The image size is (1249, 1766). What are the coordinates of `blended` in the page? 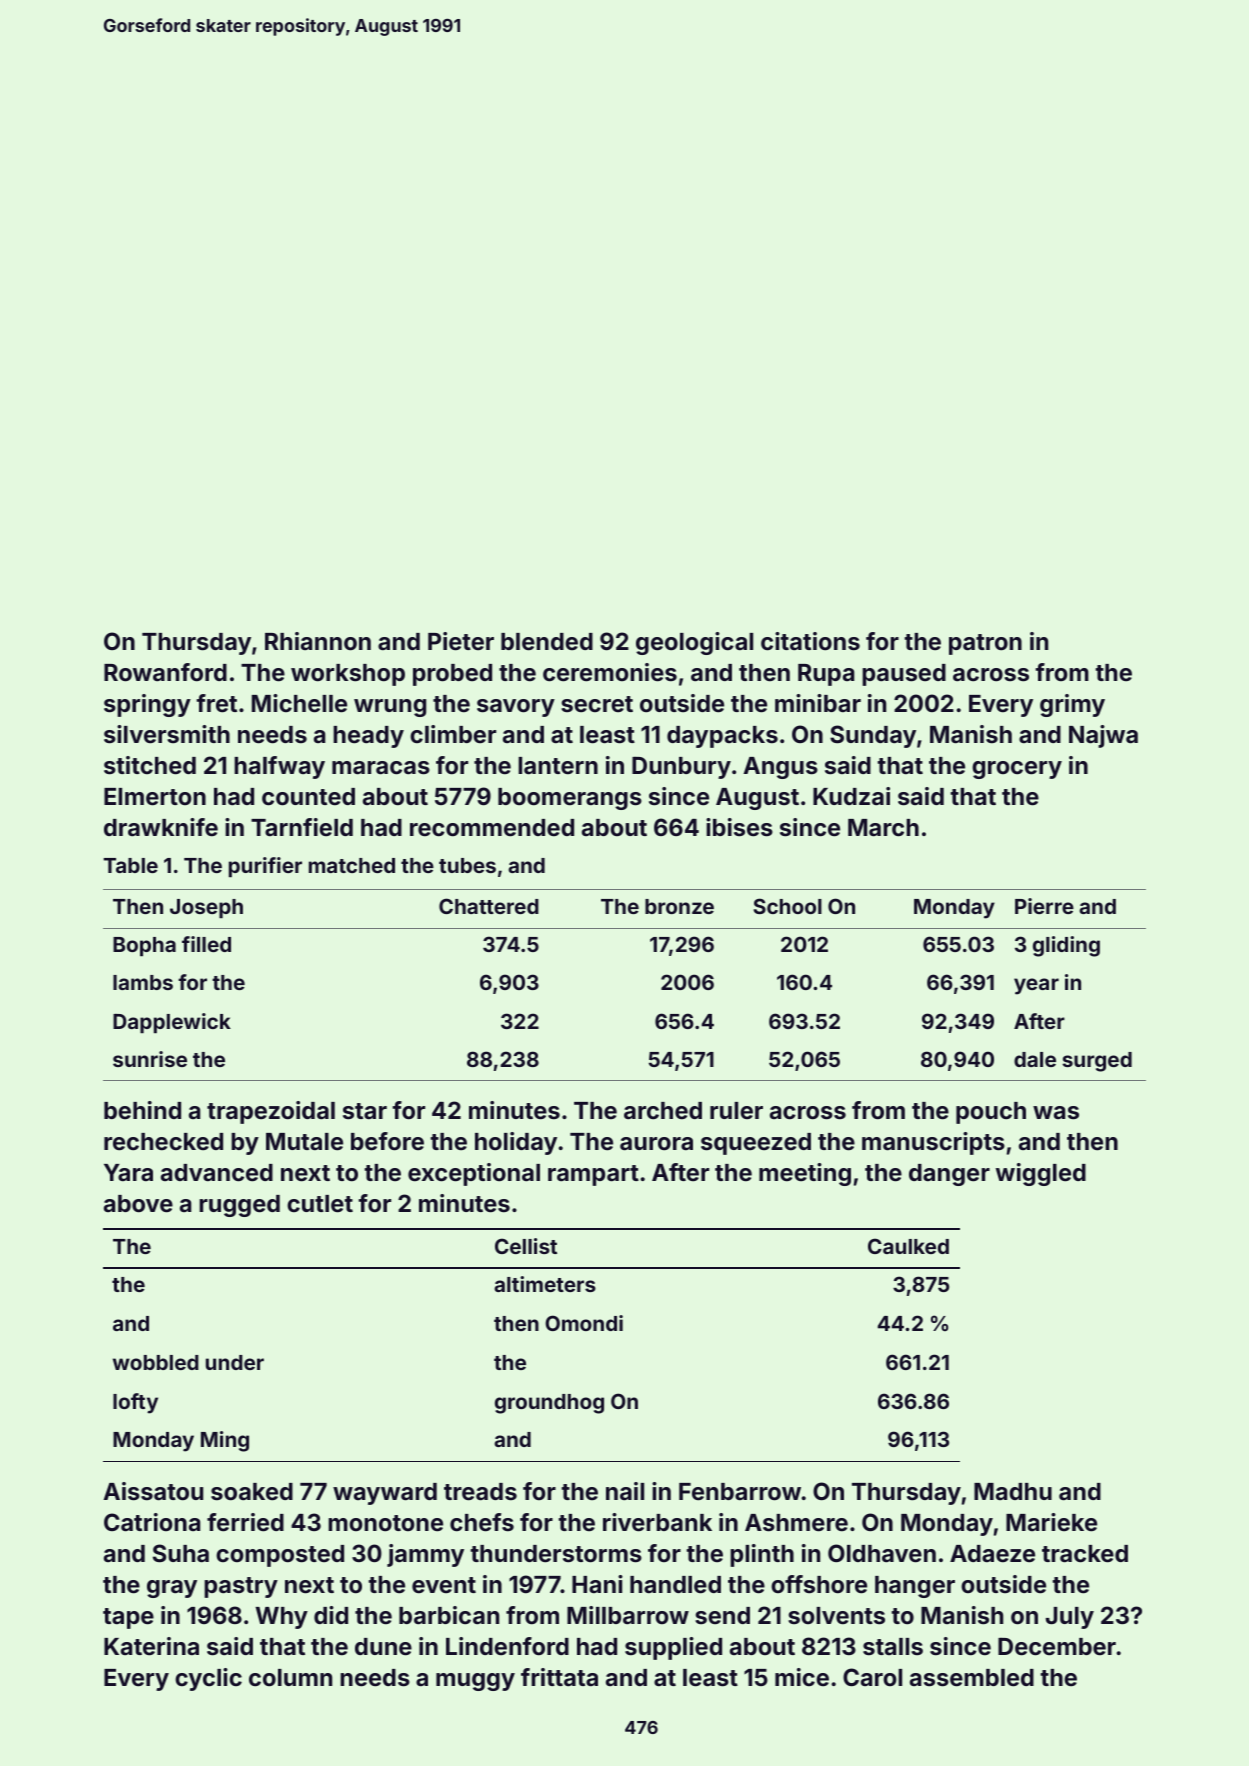 It's located at (547, 642).
